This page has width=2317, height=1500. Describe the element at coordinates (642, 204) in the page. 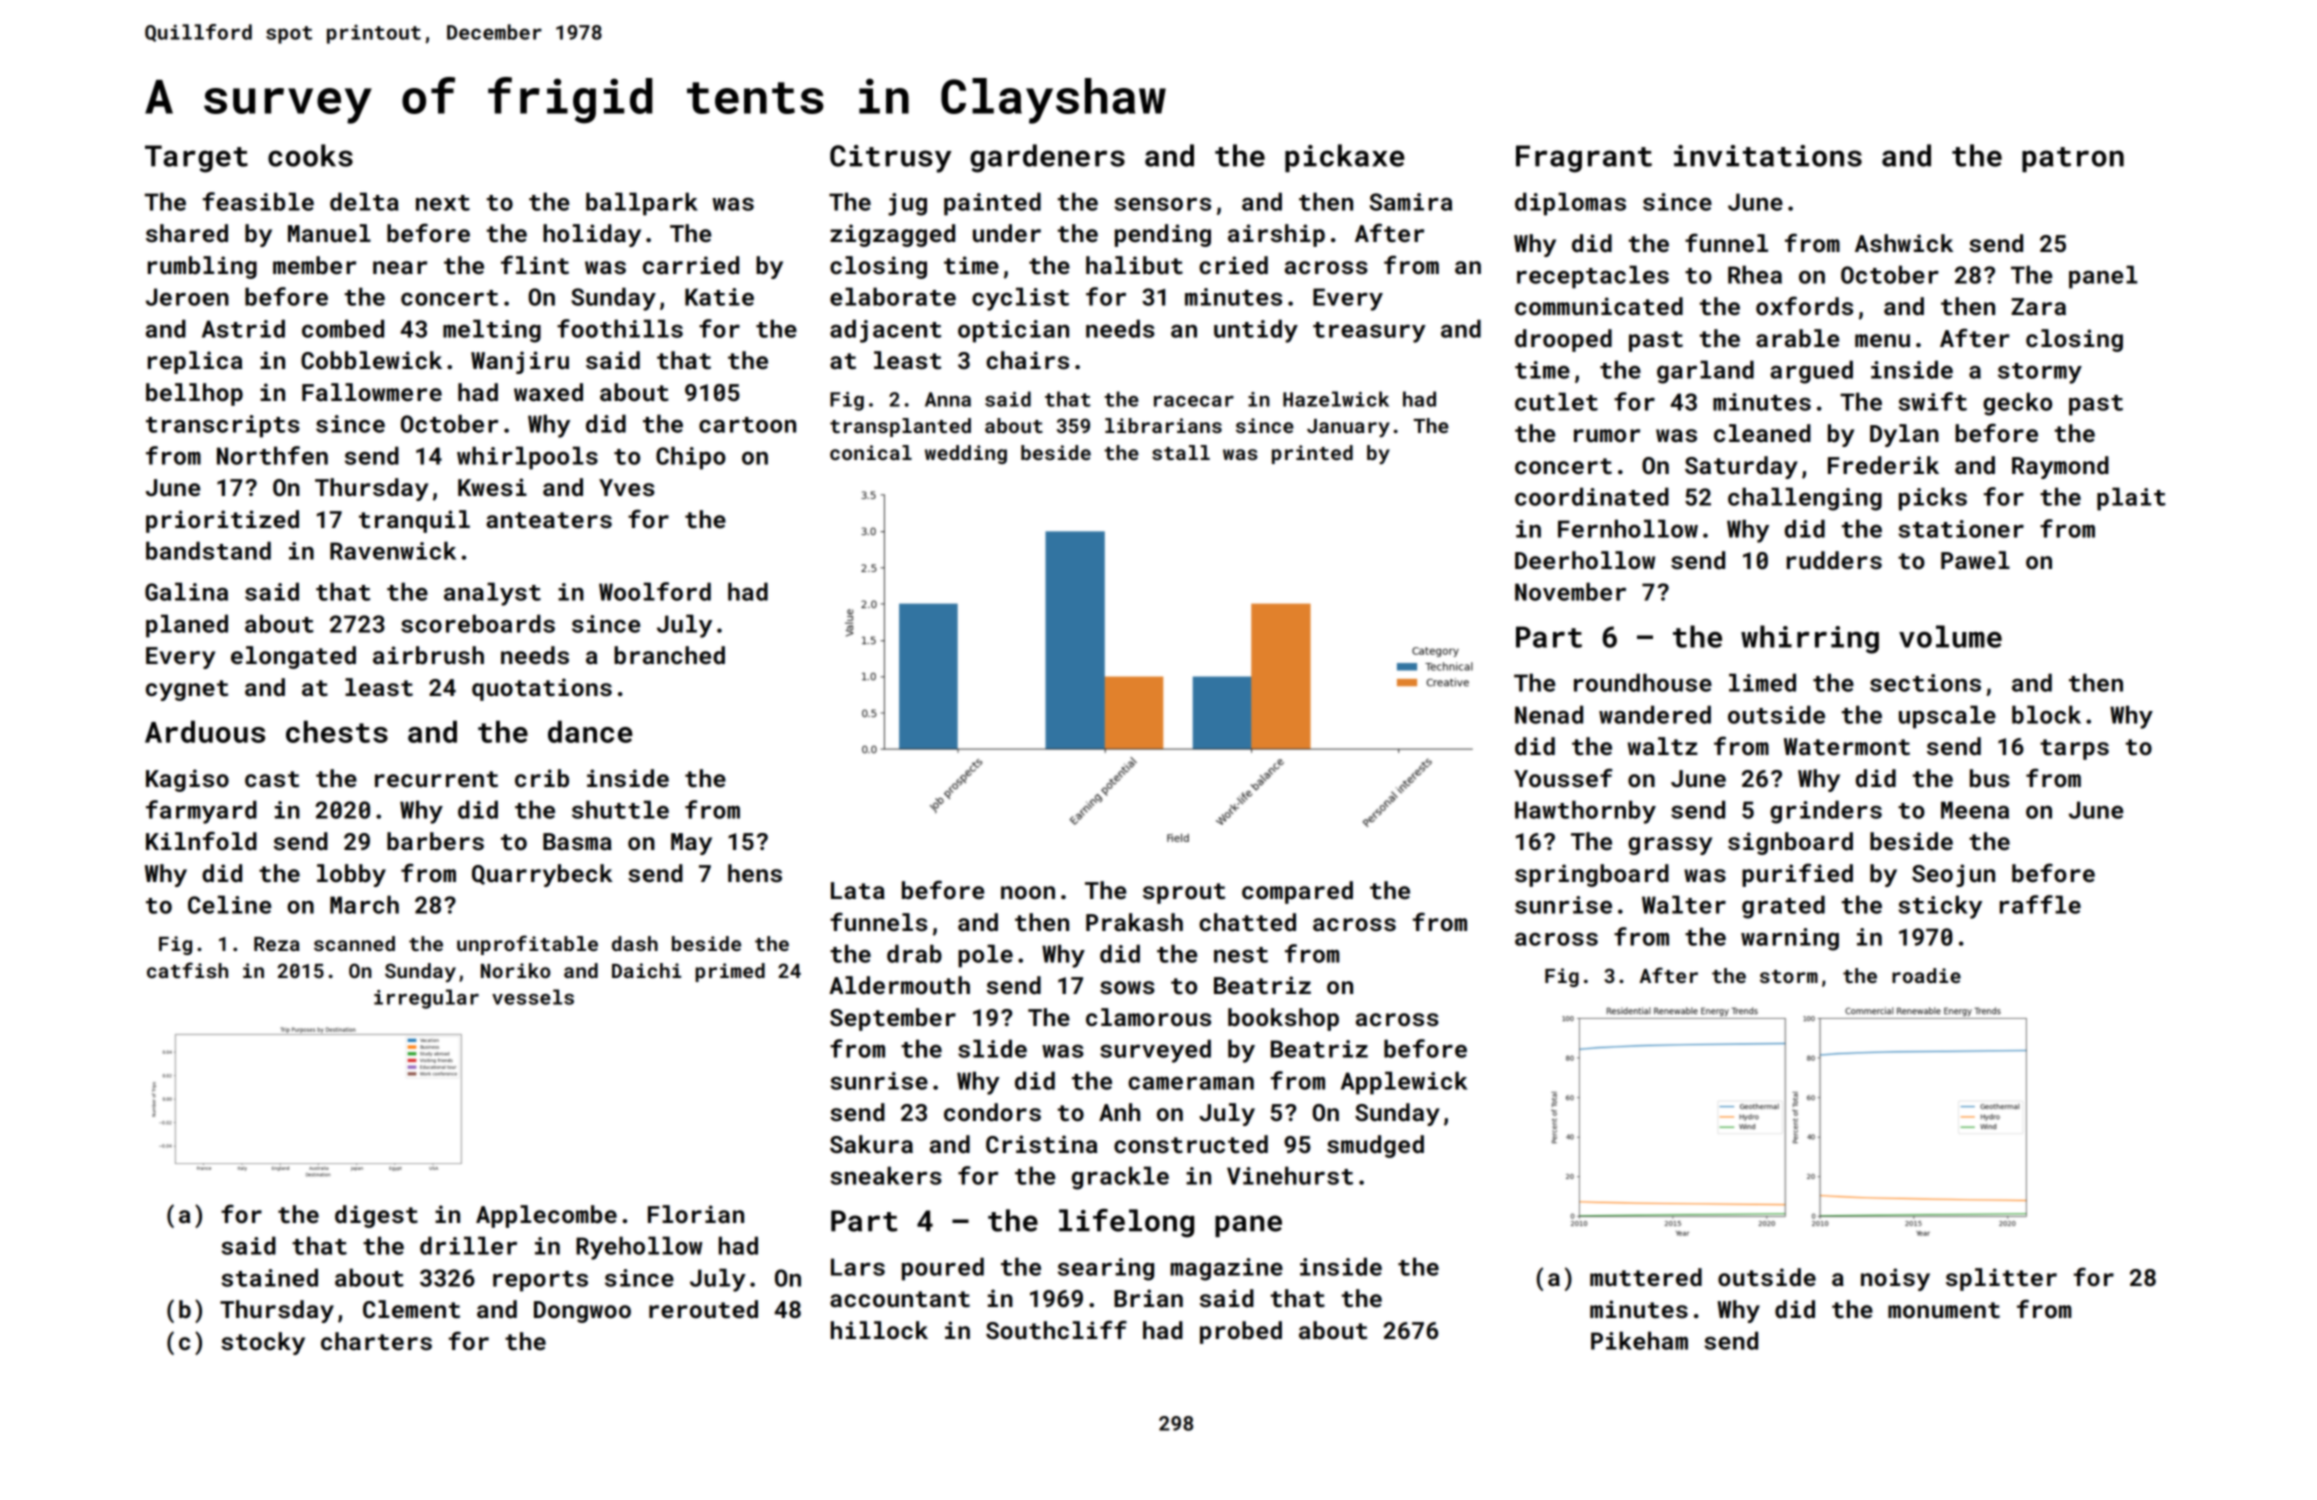

I see `ballpark` at that location.
